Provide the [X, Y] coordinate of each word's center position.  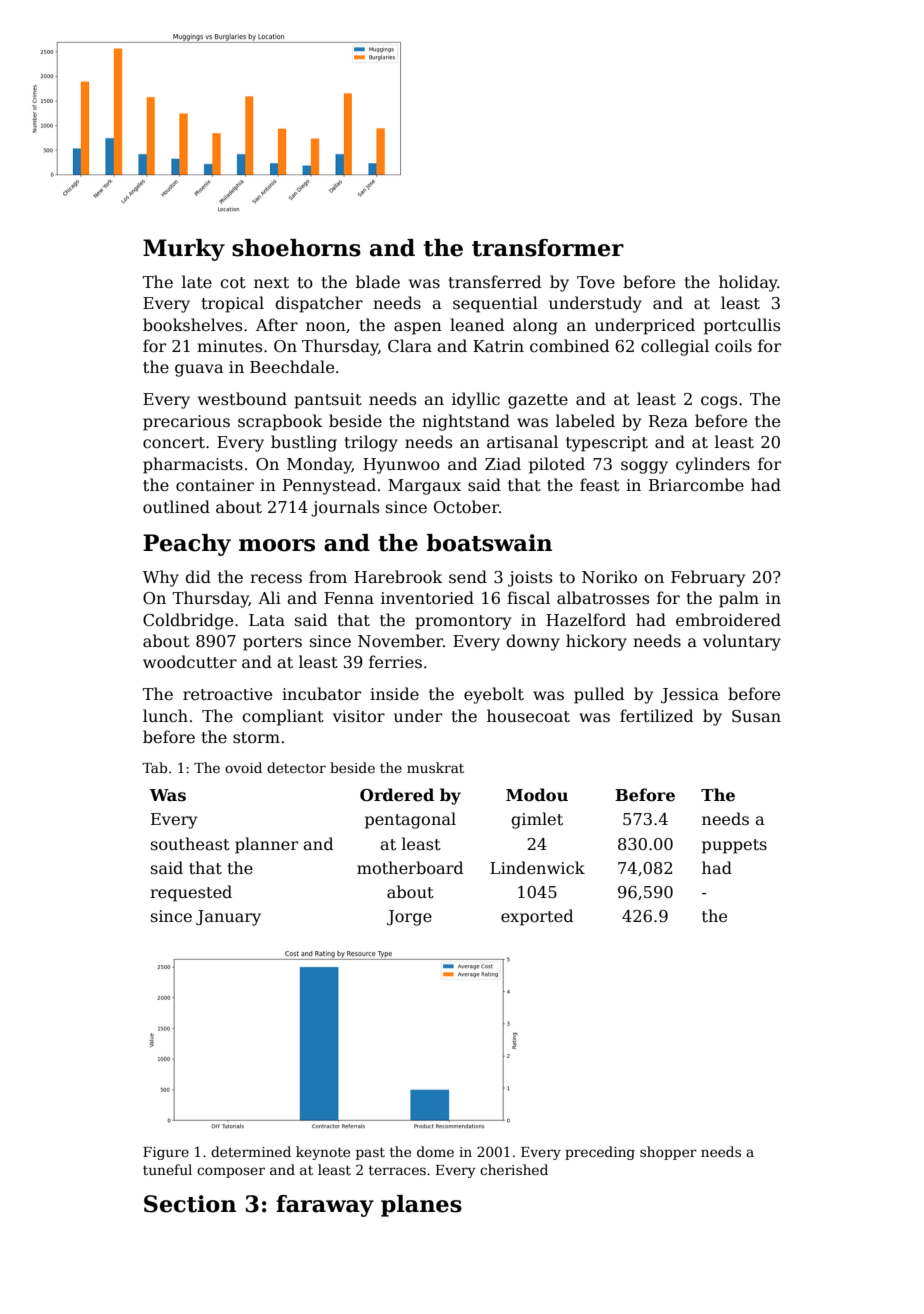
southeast [190, 844]
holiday [748, 283]
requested [191, 893]
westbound [242, 398]
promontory [463, 622]
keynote [323, 1153]
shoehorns [296, 248]
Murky [184, 250]
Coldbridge [188, 621]
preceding [600, 1153]
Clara [410, 346]
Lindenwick [537, 868]
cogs [719, 402]
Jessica [690, 696]
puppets [734, 846]
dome [435, 1151]
